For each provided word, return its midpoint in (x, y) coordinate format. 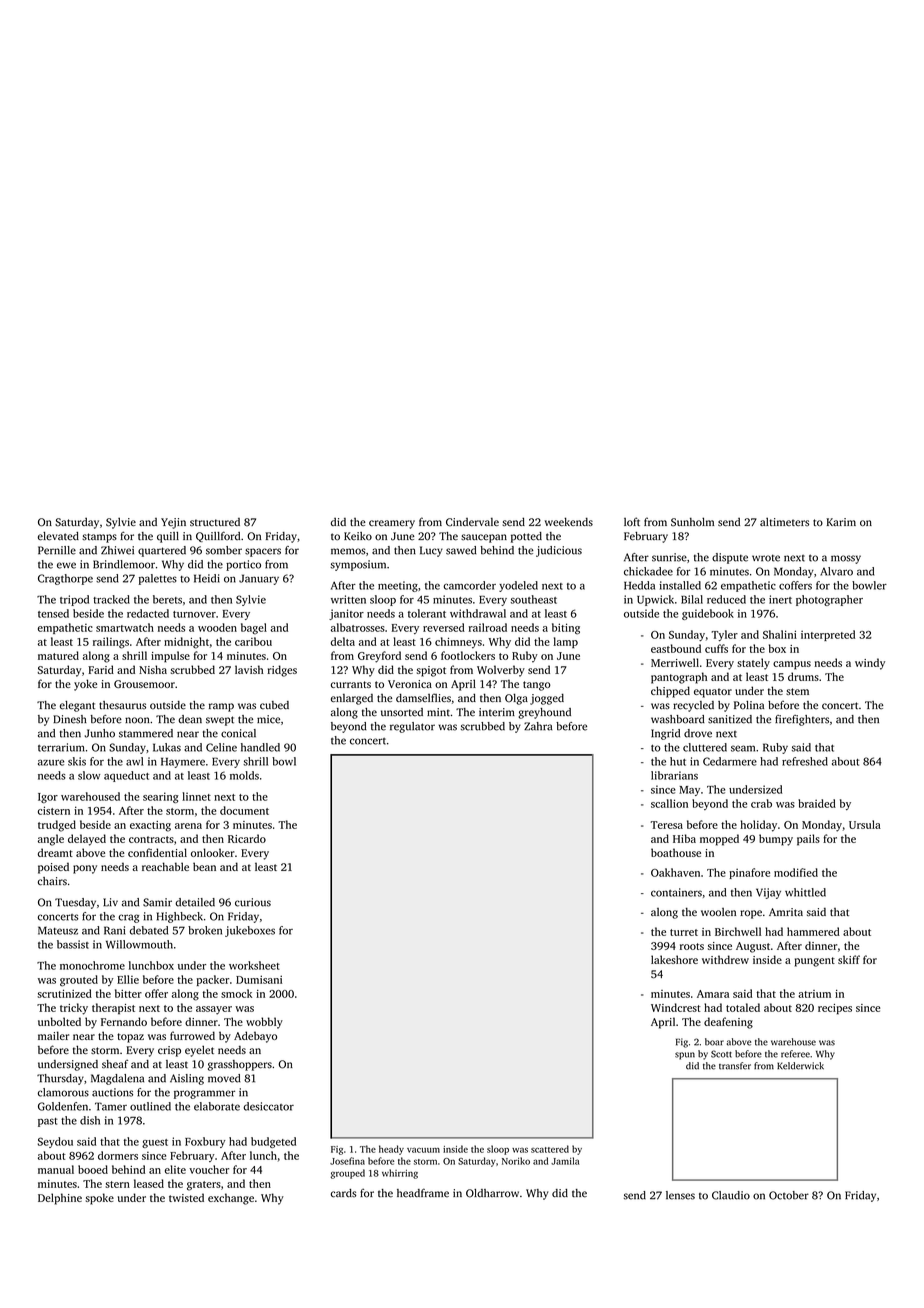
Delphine (60, 1199)
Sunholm (692, 522)
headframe (423, 1193)
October (789, 1195)
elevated (58, 536)
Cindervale (472, 522)
